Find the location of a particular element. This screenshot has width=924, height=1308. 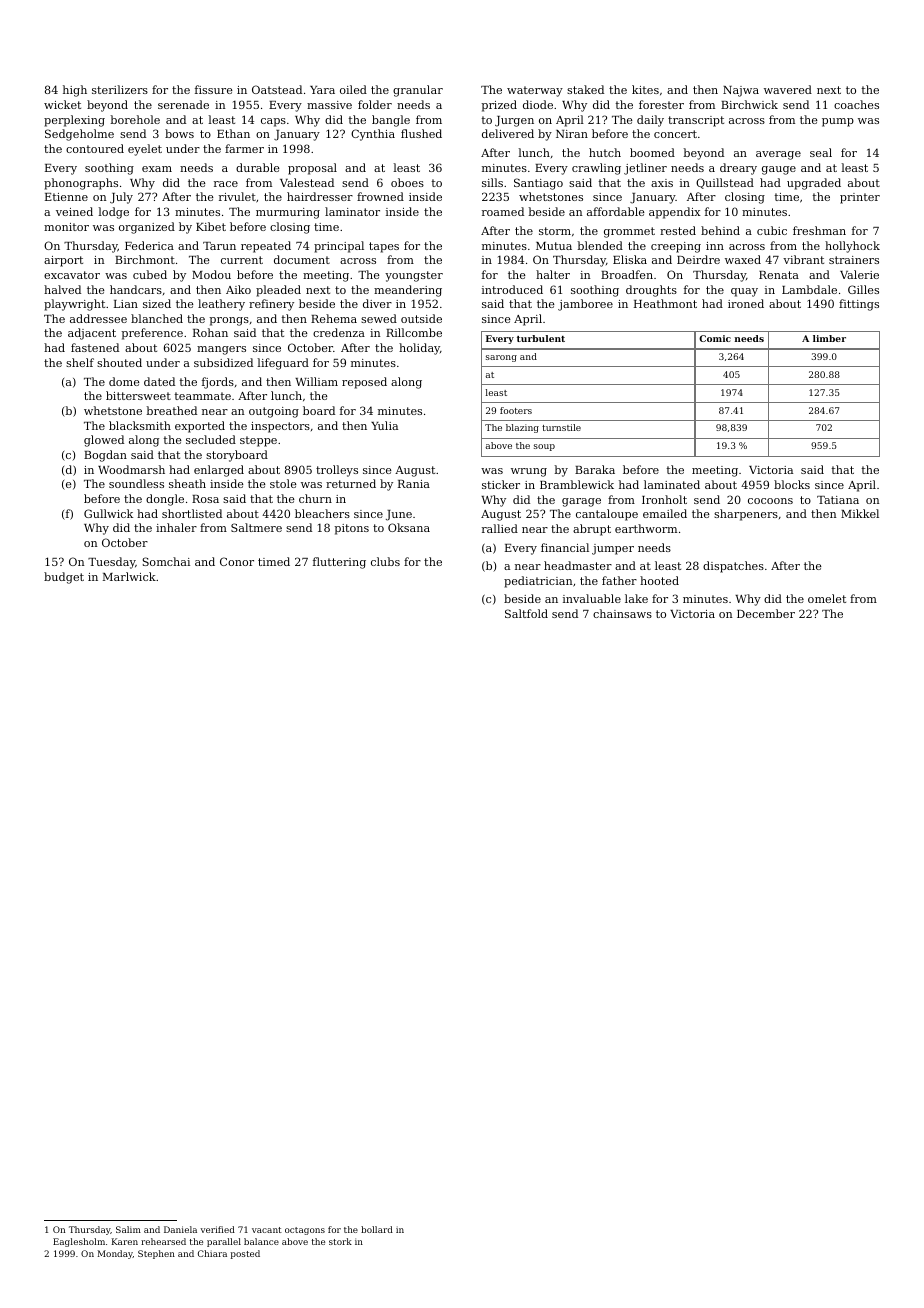

stork is located at coordinates (340, 1241).
